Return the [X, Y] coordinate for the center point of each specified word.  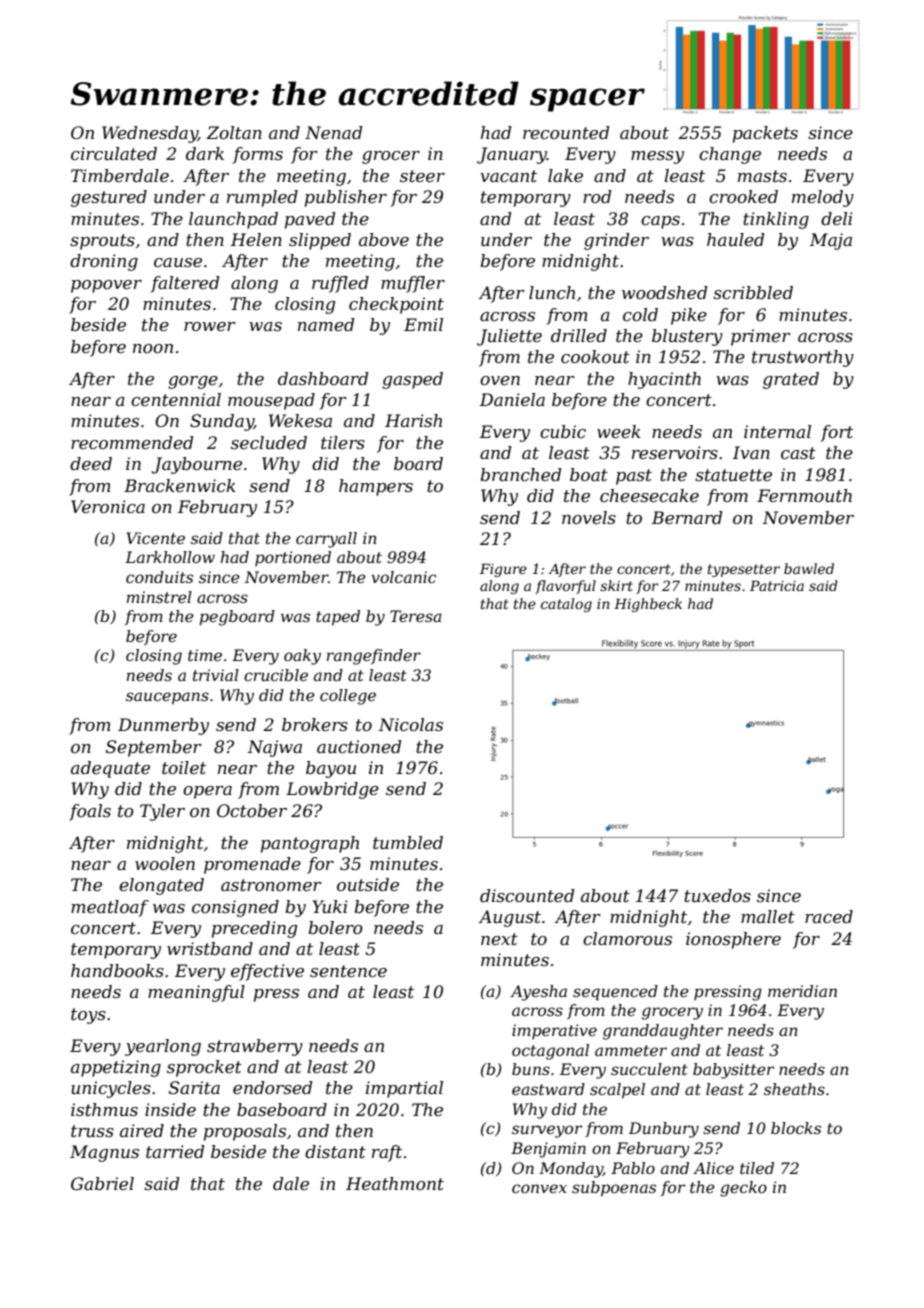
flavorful [565, 587]
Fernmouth [804, 495]
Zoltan [234, 132]
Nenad [333, 132]
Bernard [687, 517]
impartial [404, 1089]
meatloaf [110, 908]
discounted [527, 895]
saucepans [167, 698]
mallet [768, 916]
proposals [245, 1132]
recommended [132, 442]
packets [765, 134]
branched [520, 474]
